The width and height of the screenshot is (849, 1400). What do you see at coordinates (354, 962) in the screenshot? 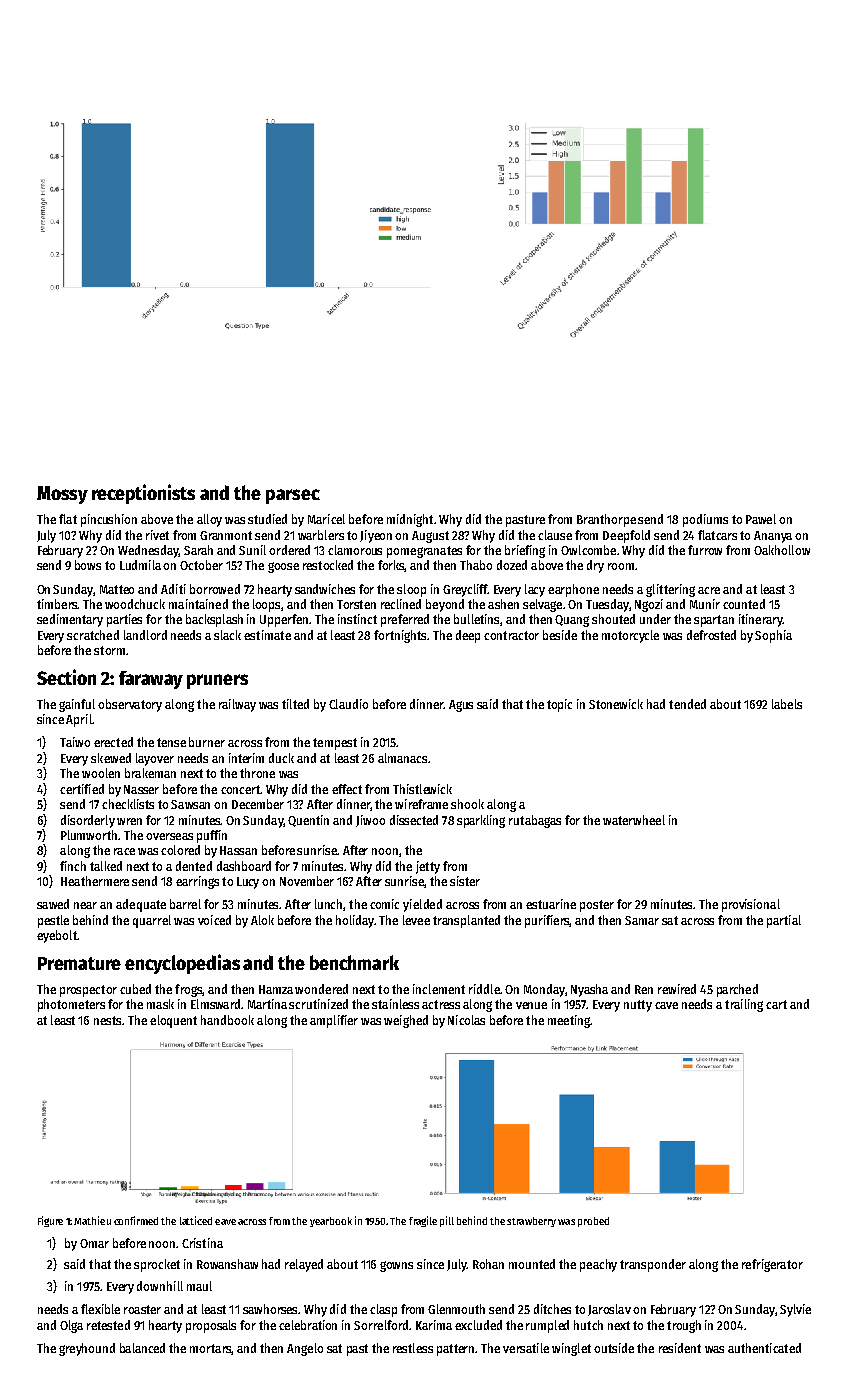
I see `benchmark` at bounding box center [354, 962].
